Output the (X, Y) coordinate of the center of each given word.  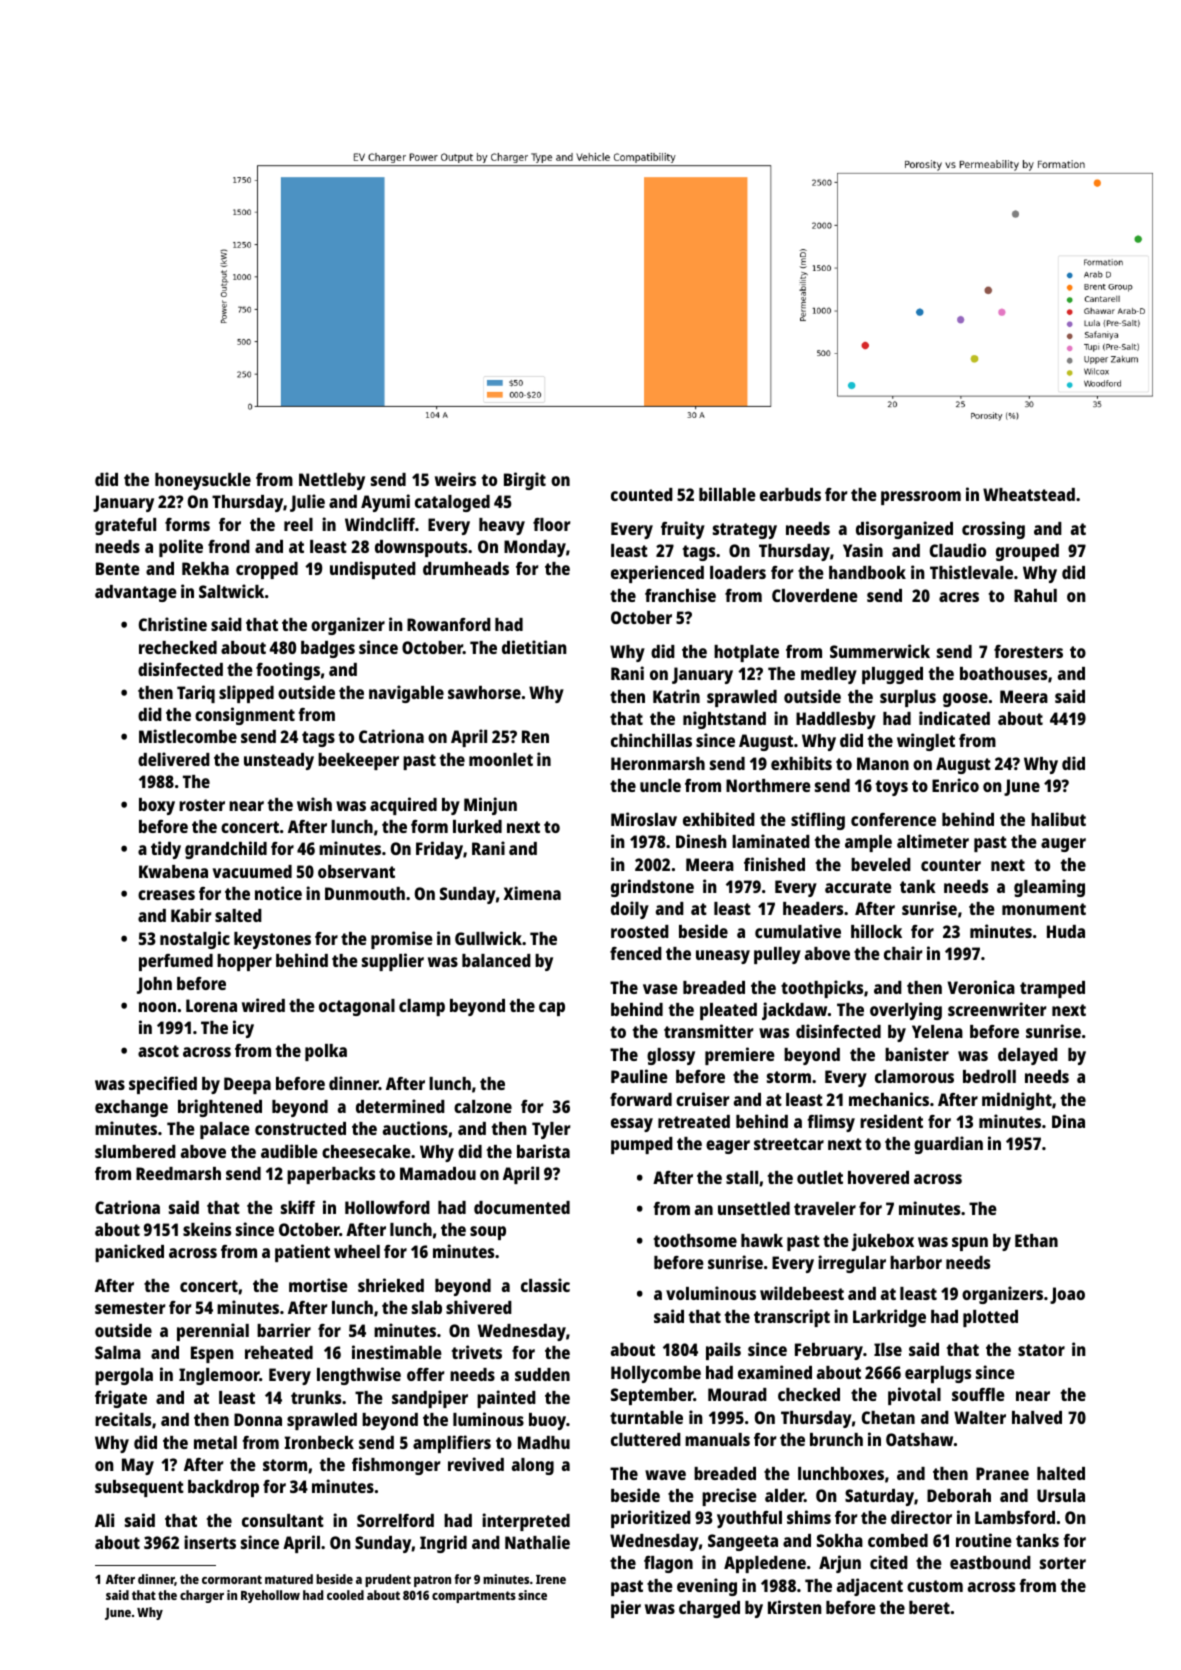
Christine (173, 624)
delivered (174, 759)
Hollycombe (656, 1374)
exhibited (719, 819)
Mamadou (438, 1173)
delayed (1028, 1056)
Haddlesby (836, 720)
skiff (298, 1207)
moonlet (501, 759)
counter (951, 865)
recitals (123, 1419)
